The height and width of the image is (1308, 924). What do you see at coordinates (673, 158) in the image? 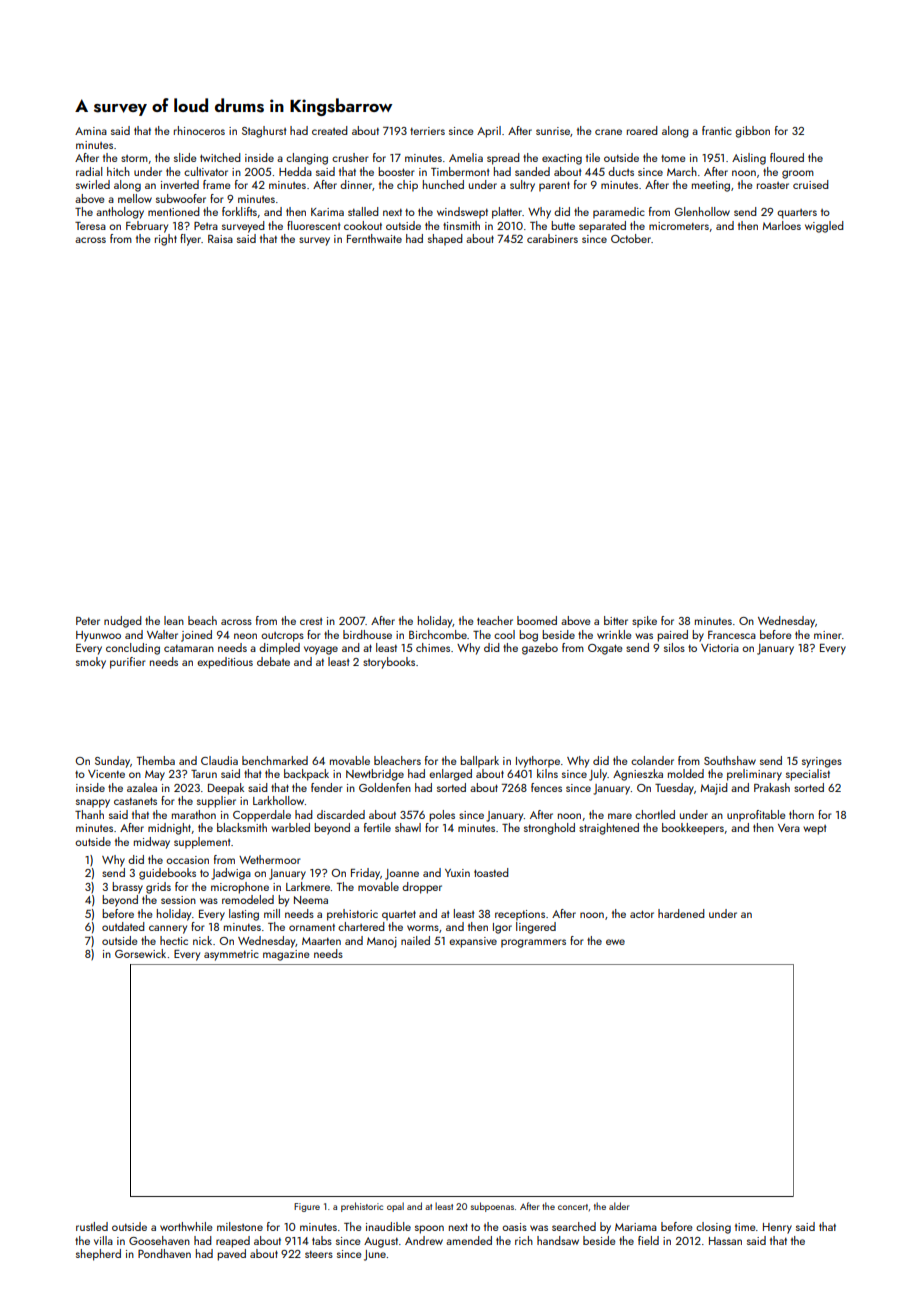
I see `tome` at bounding box center [673, 158].
